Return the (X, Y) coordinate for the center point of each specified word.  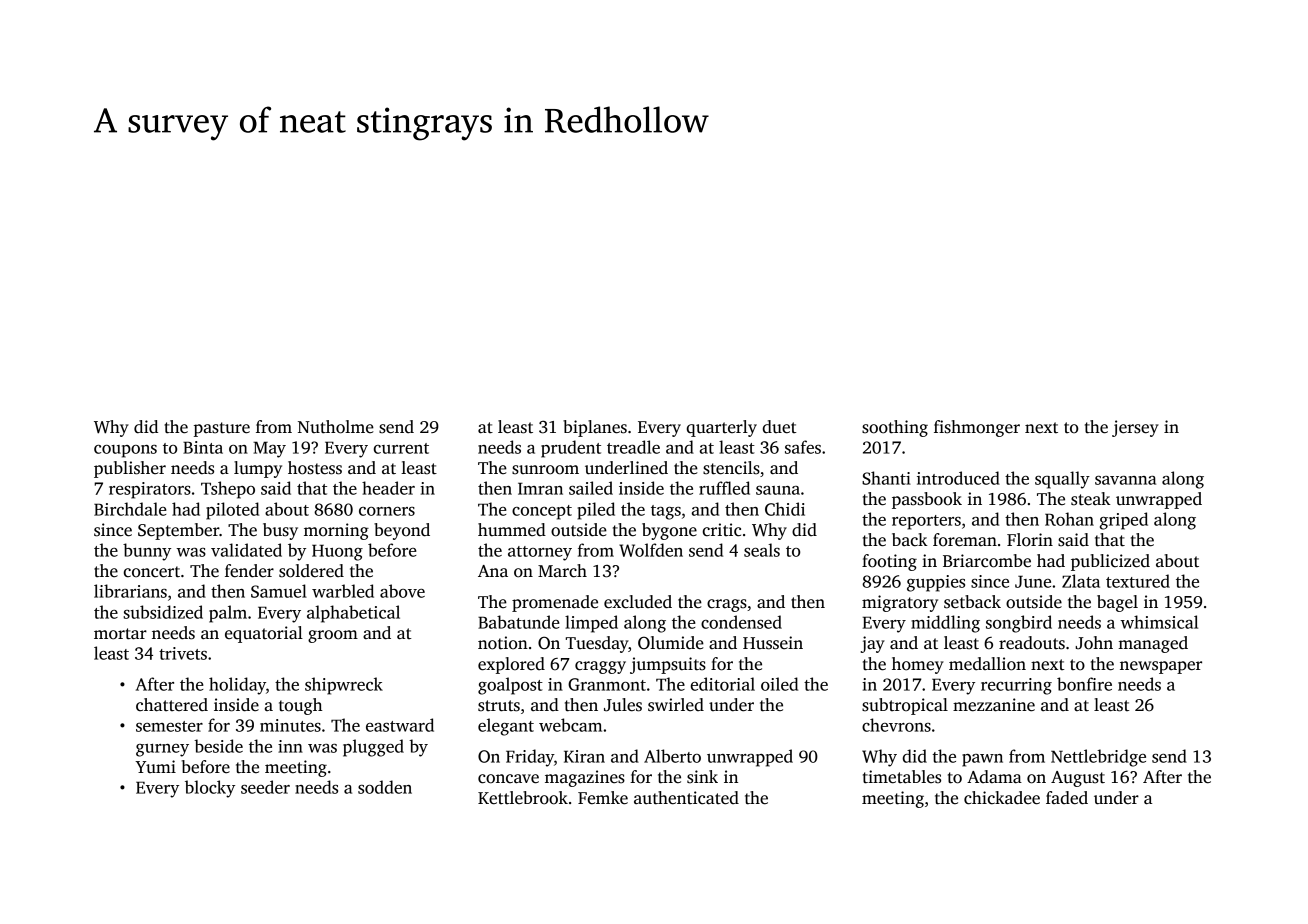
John (1094, 643)
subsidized (163, 612)
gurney (162, 750)
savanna (1125, 480)
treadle (633, 447)
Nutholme (336, 427)
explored (511, 665)
